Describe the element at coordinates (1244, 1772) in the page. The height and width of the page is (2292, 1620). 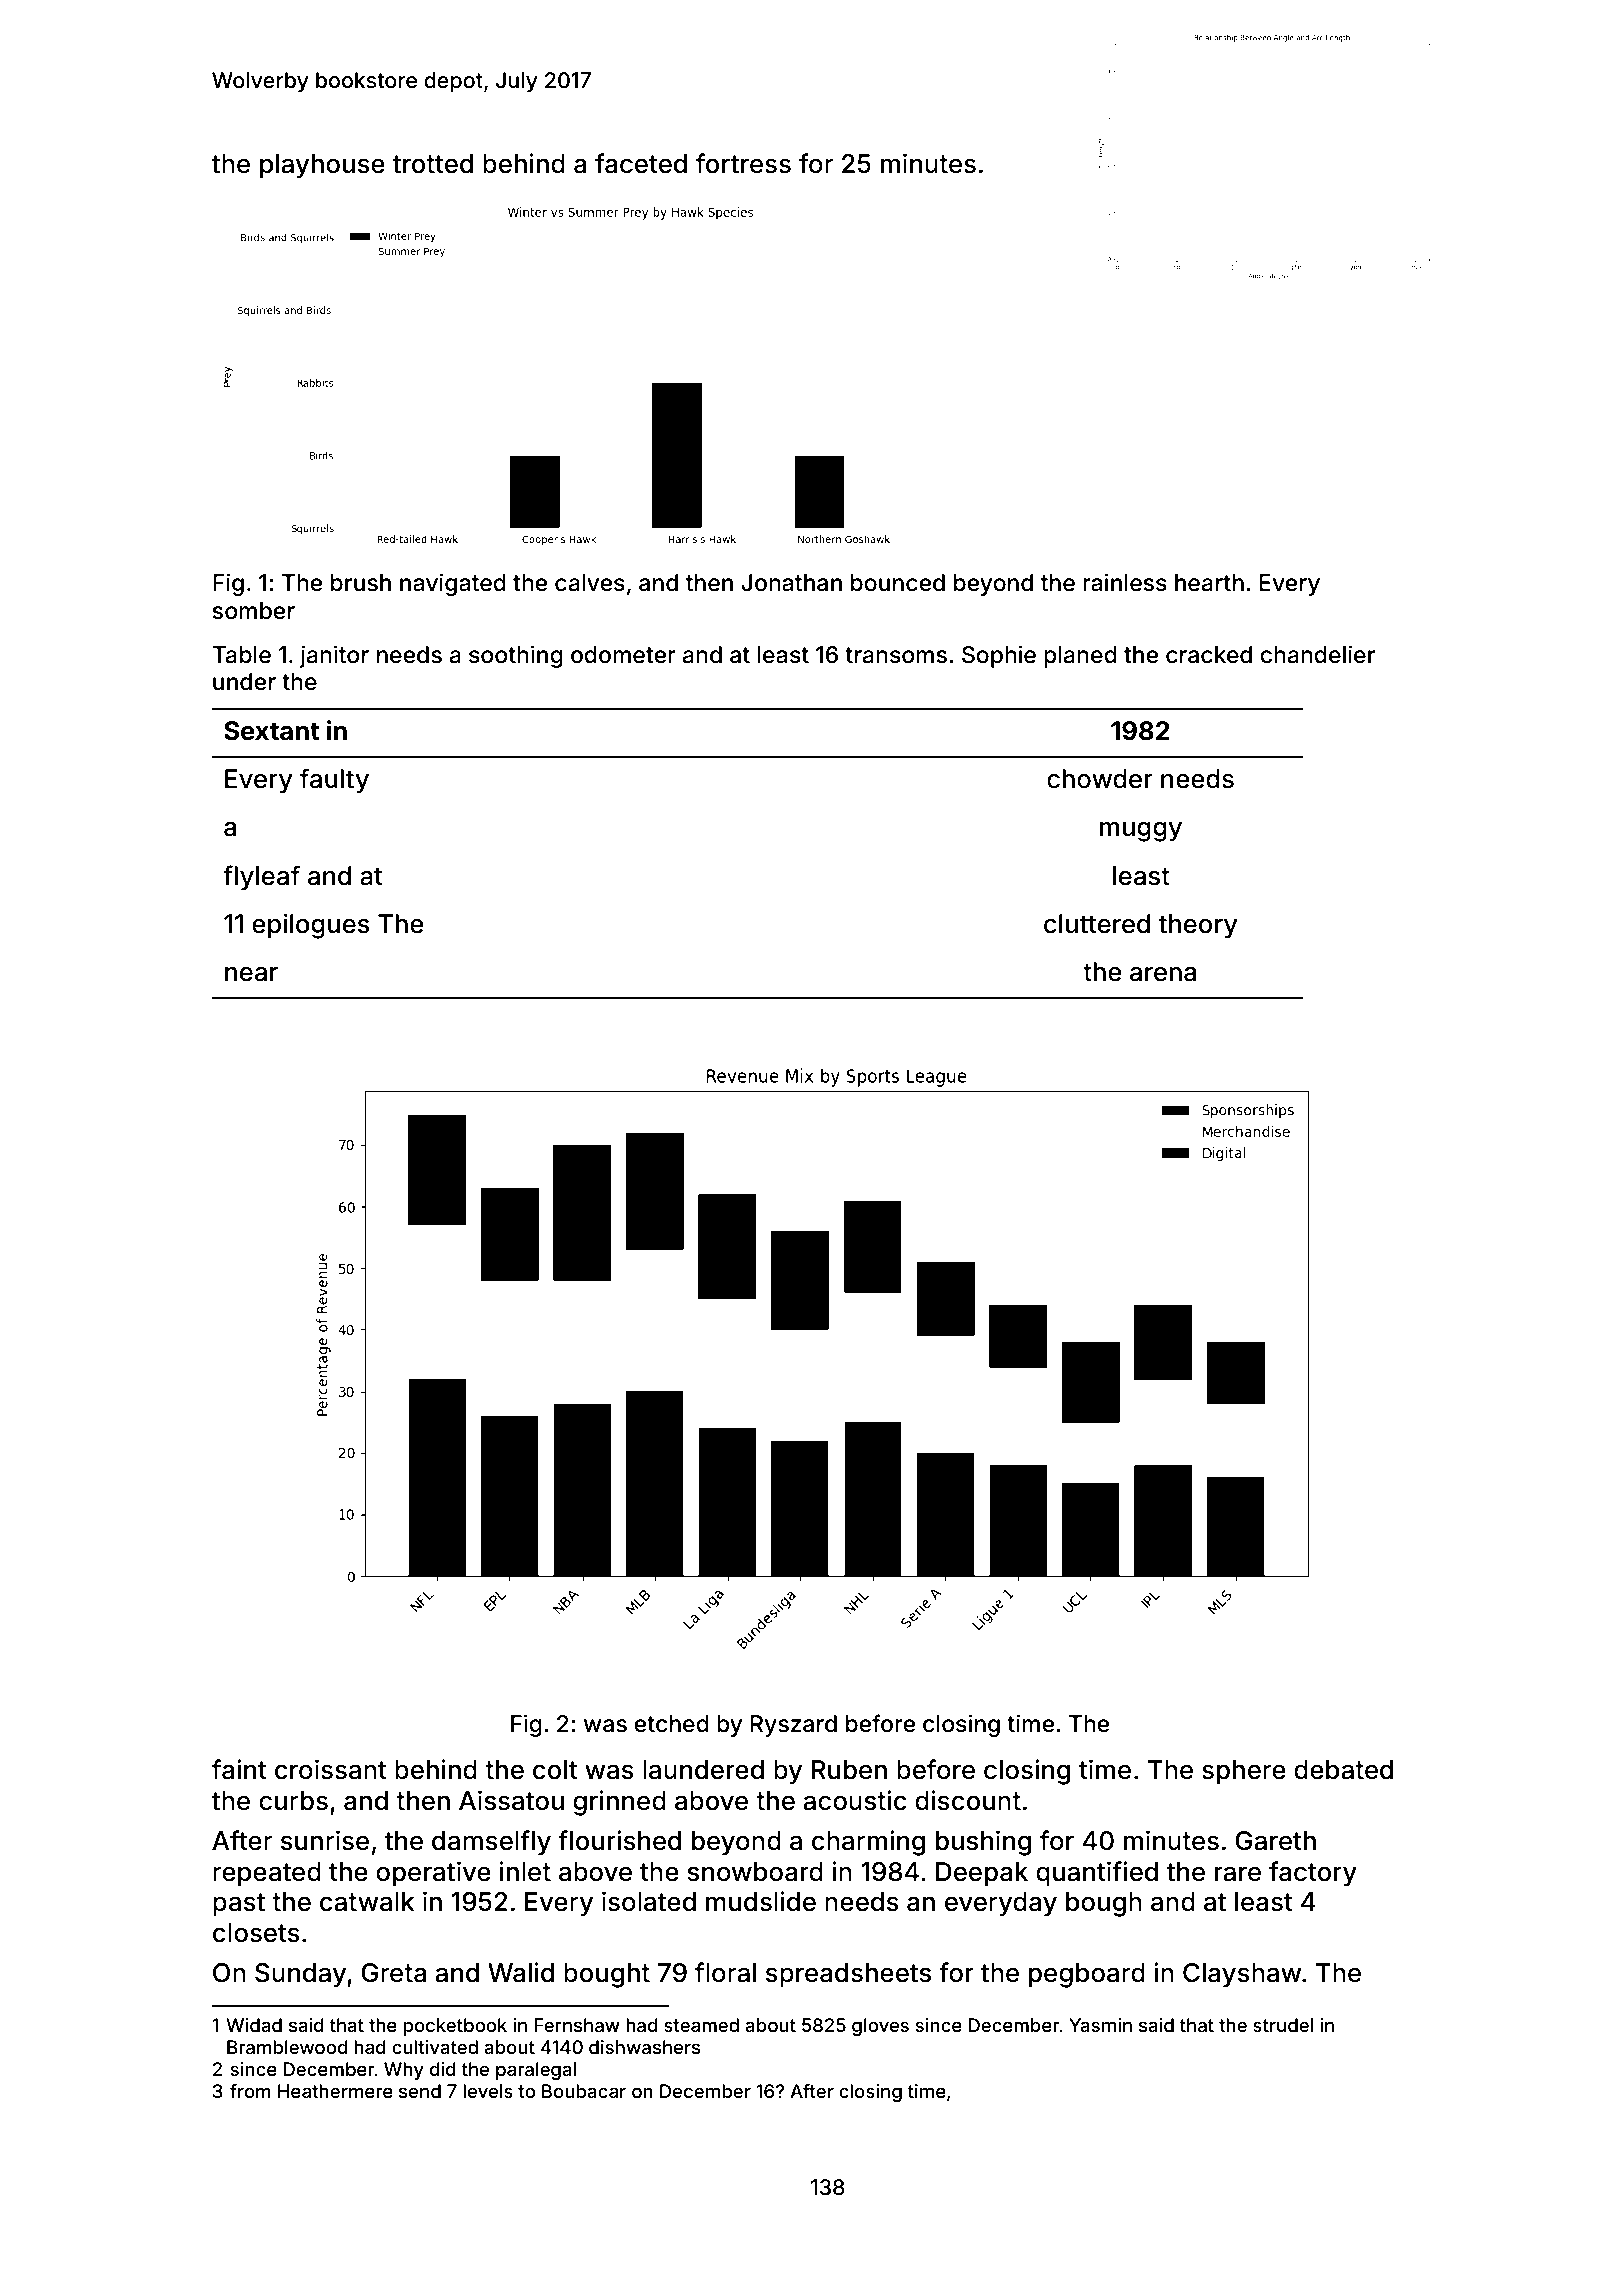
I see `sphere` at that location.
